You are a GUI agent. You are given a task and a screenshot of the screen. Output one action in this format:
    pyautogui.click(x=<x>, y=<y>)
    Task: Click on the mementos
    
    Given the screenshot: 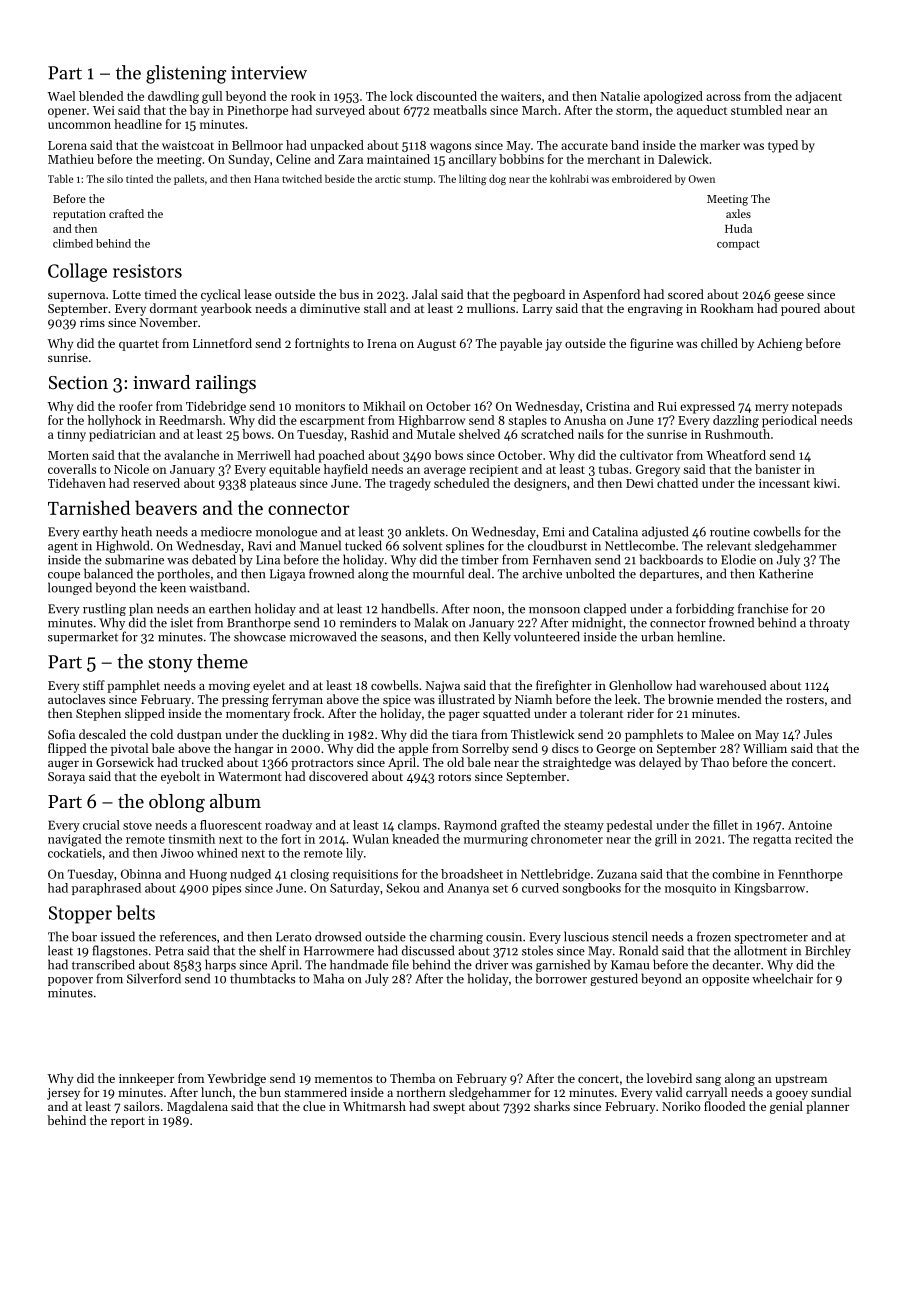 What is the action you would take?
    pyautogui.click(x=343, y=1079)
